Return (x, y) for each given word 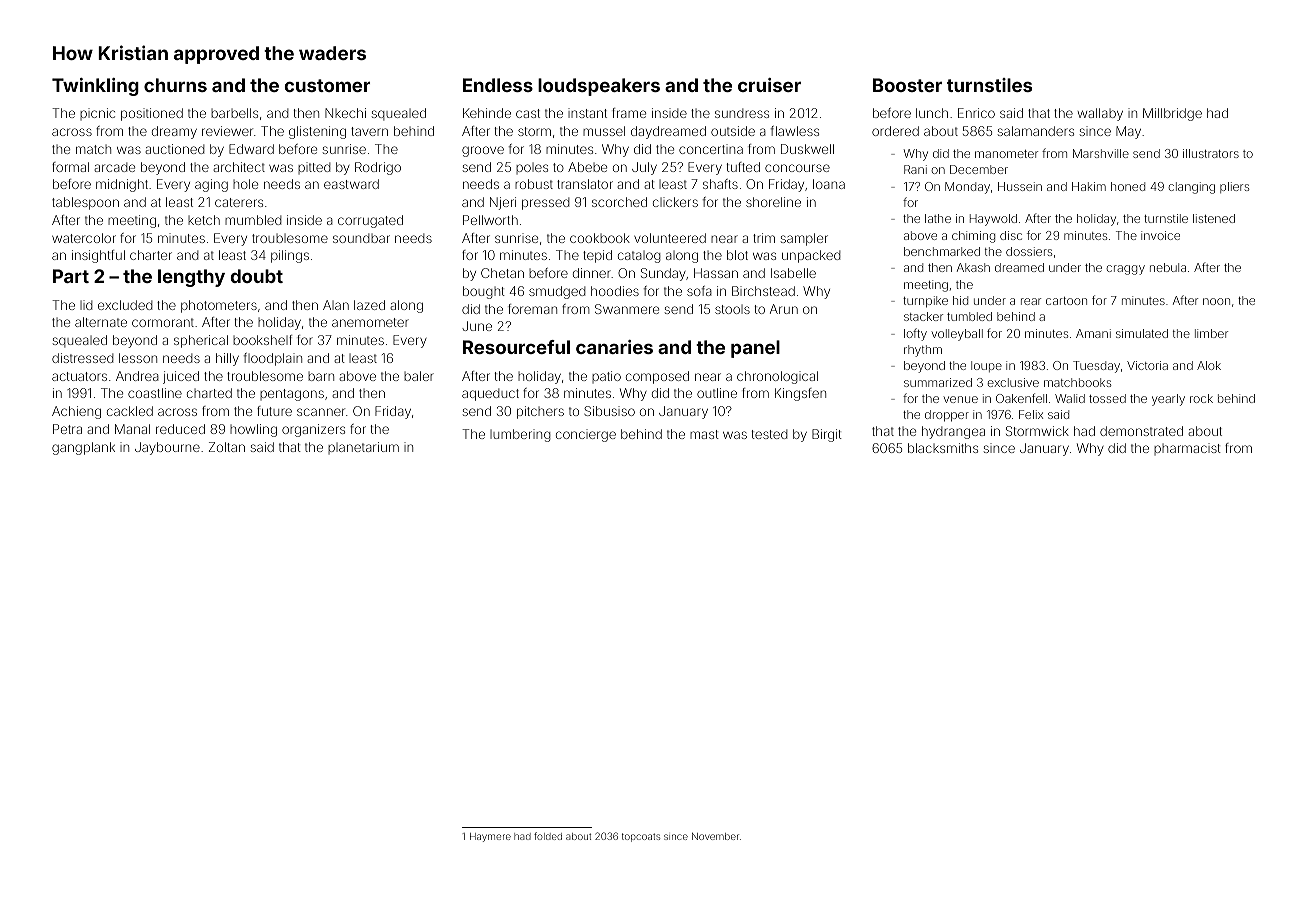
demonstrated (1141, 431)
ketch (204, 220)
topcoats (641, 837)
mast (704, 434)
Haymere (490, 837)
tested (770, 434)
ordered (895, 131)
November (715, 836)
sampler (804, 239)
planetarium (363, 448)
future (274, 411)
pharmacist (1187, 449)
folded (548, 836)
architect (239, 167)
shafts (720, 184)
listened (1214, 218)
